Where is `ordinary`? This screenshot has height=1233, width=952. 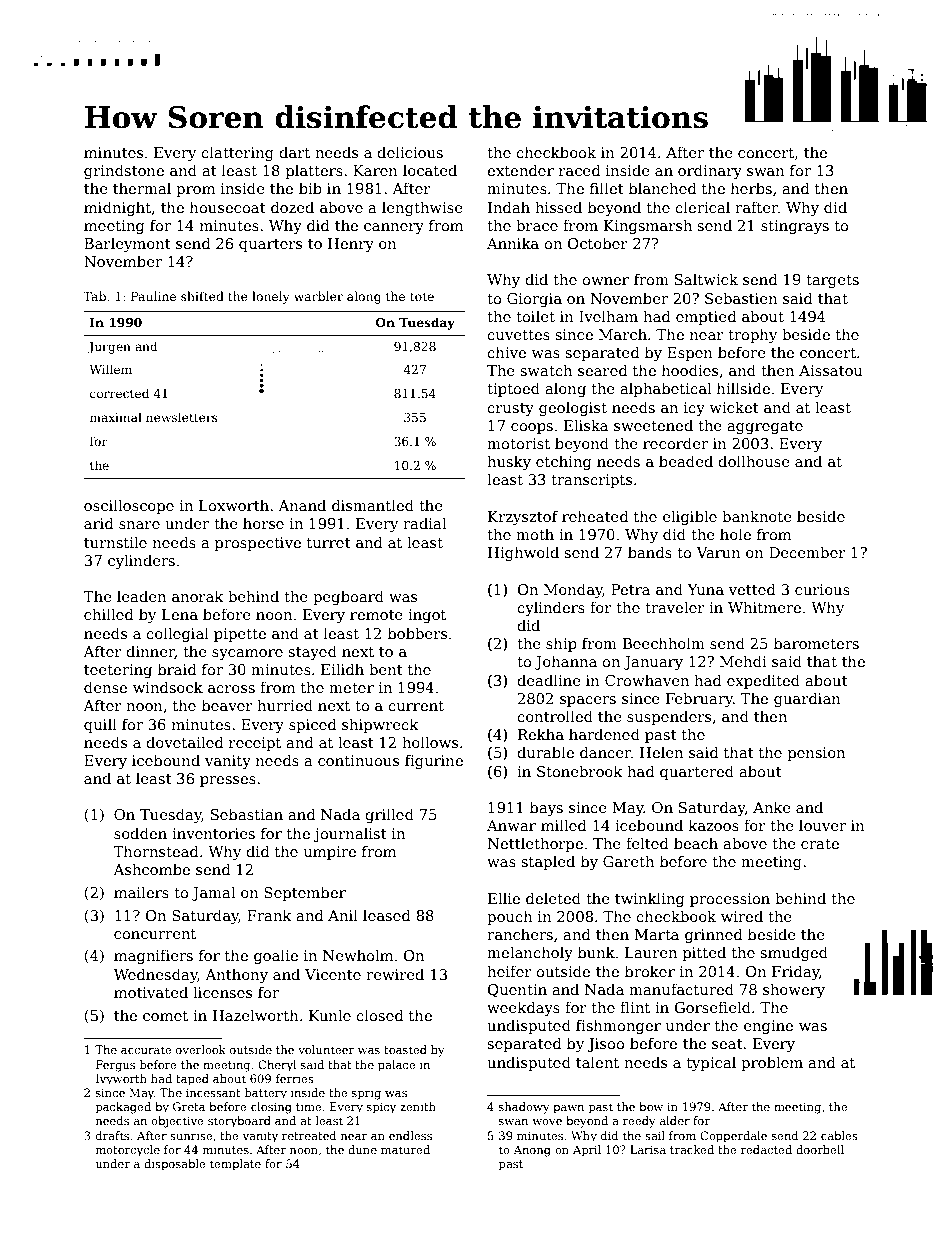 ordinary is located at coordinates (710, 171).
